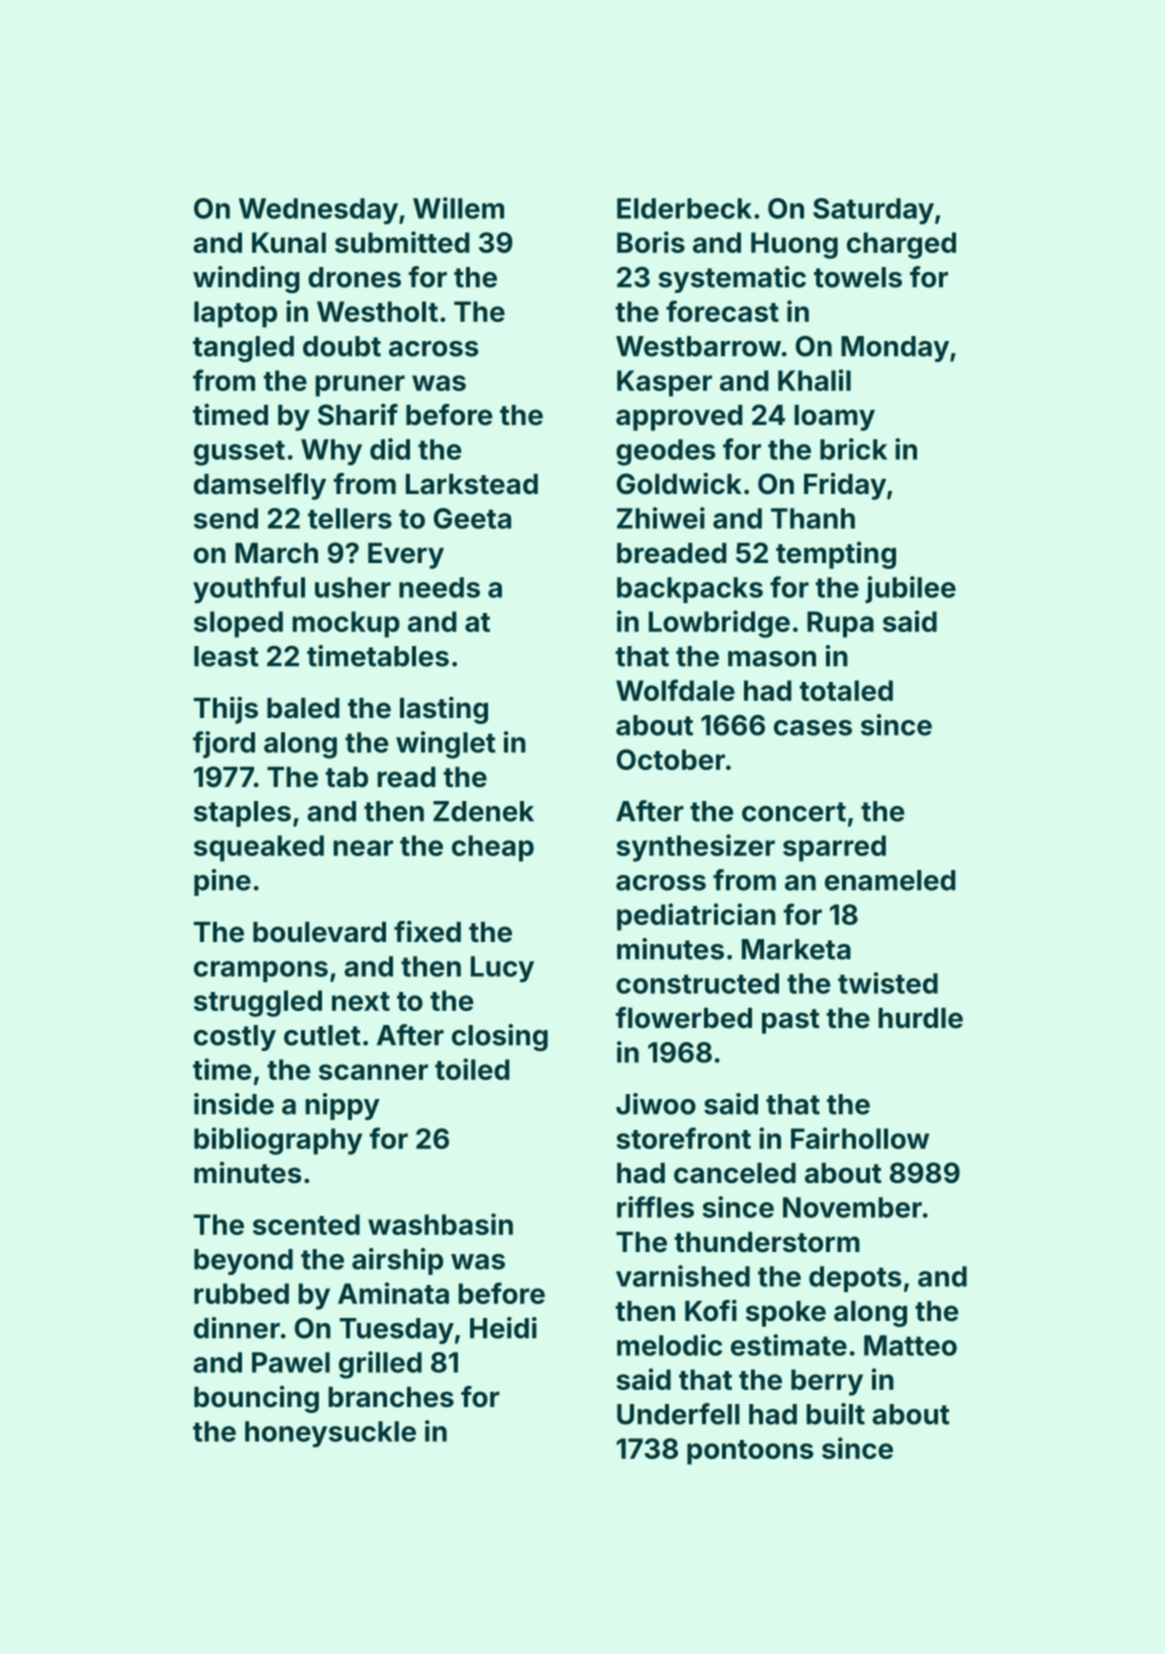 The width and height of the screenshot is (1165, 1654). Describe the element at coordinates (235, 1038) in the screenshot. I see `costly` at that location.
